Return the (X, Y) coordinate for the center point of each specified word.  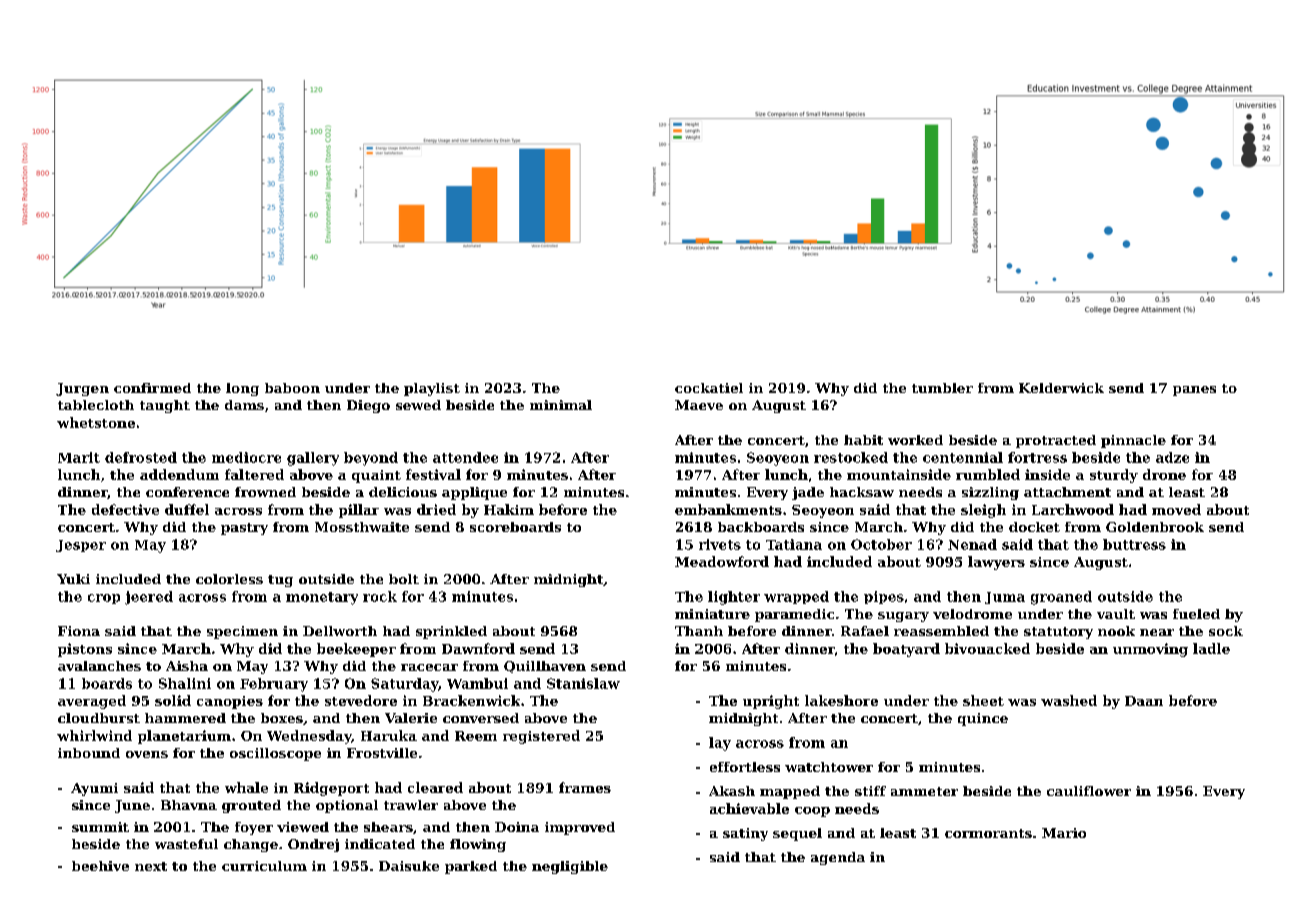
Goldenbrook (1155, 527)
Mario (1064, 833)
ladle (1211, 648)
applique (474, 493)
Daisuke (409, 866)
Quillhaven (545, 667)
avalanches (99, 666)
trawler (411, 805)
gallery (313, 459)
